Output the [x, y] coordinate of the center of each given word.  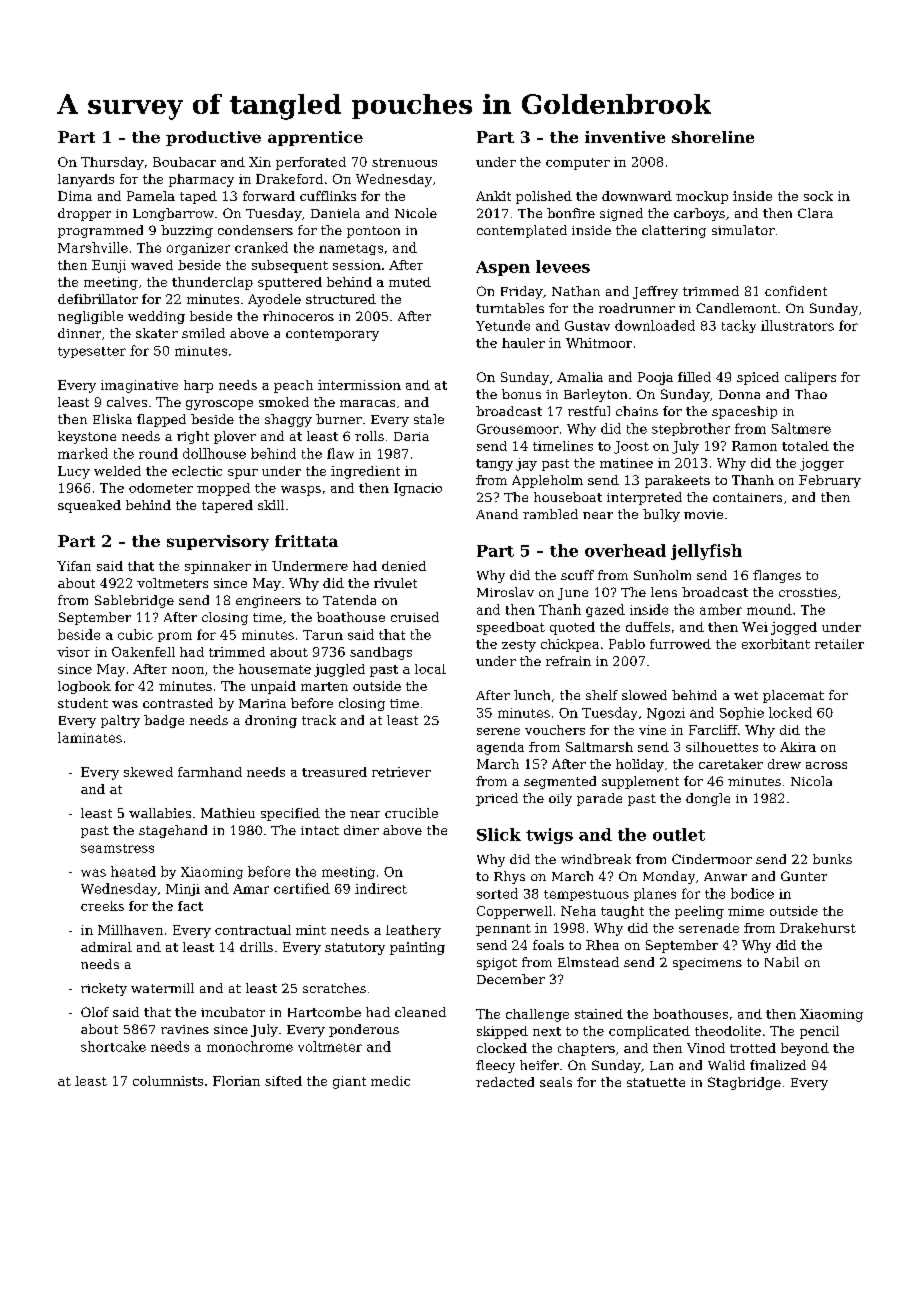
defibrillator [98, 299]
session [357, 265]
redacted [505, 1082]
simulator [743, 230]
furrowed [680, 644]
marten [324, 686]
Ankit [493, 196]
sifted [283, 1081]
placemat [793, 696]
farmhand [210, 772]
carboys [699, 214]
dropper [84, 214]
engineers [268, 602]
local [430, 669]
